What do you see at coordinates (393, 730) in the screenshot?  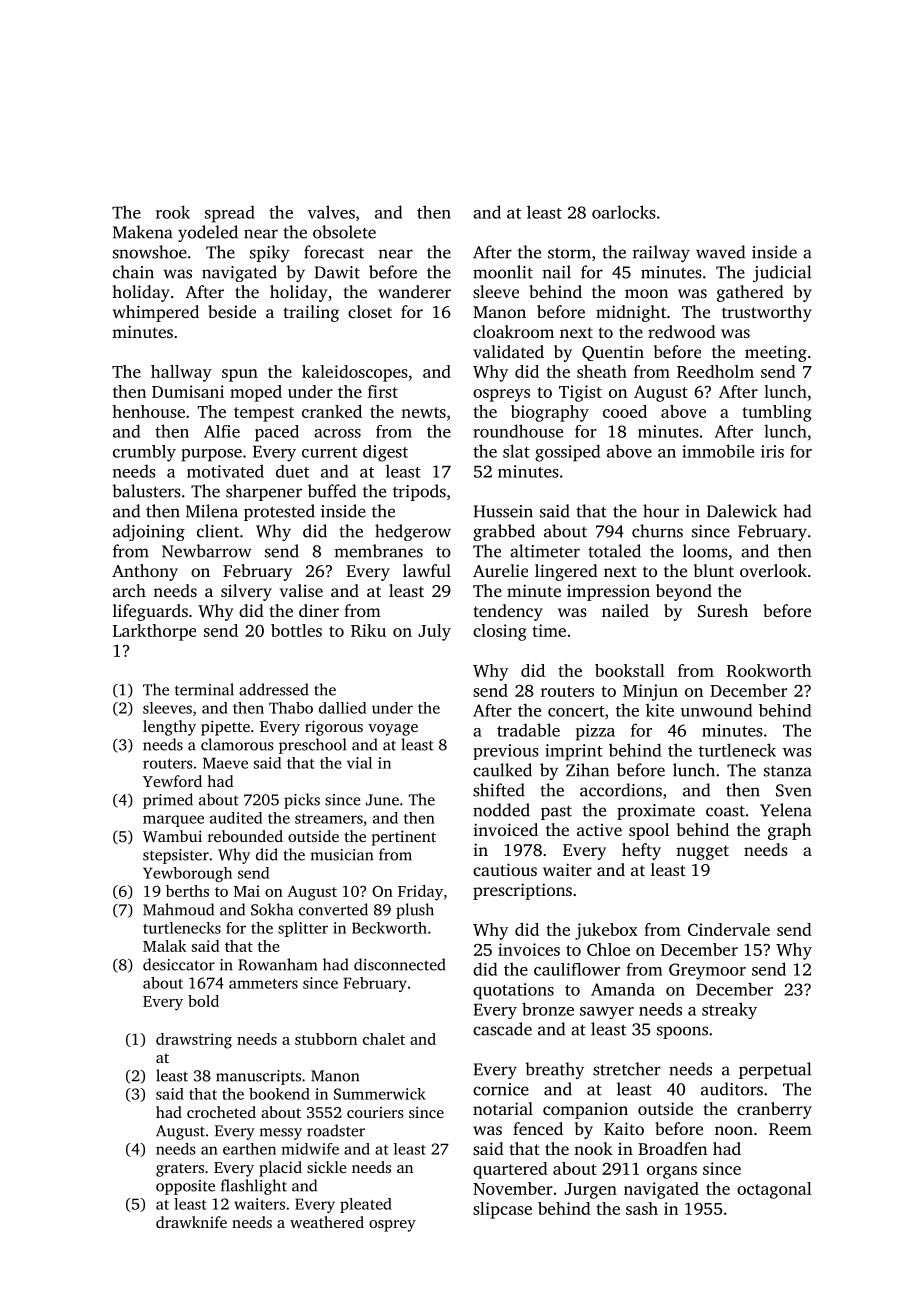 I see `voyage` at bounding box center [393, 730].
